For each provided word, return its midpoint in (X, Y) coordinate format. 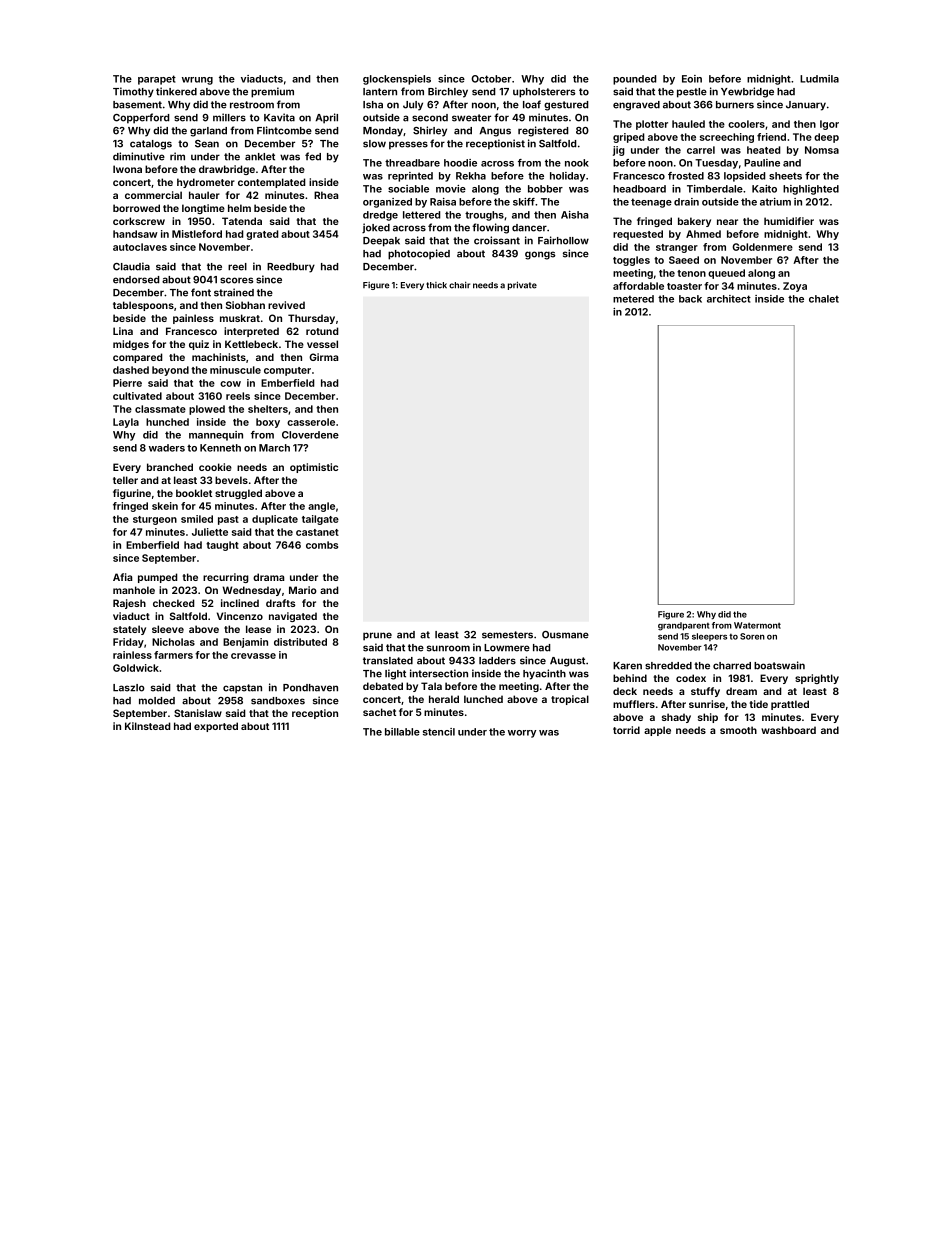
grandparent (684, 626)
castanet (317, 532)
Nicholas (173, 642)
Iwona (127, 169)
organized (387, 203)
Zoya (795, 287)
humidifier (789, 221)
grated (262, 235)
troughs (484, 216)
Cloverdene (310, 435)
